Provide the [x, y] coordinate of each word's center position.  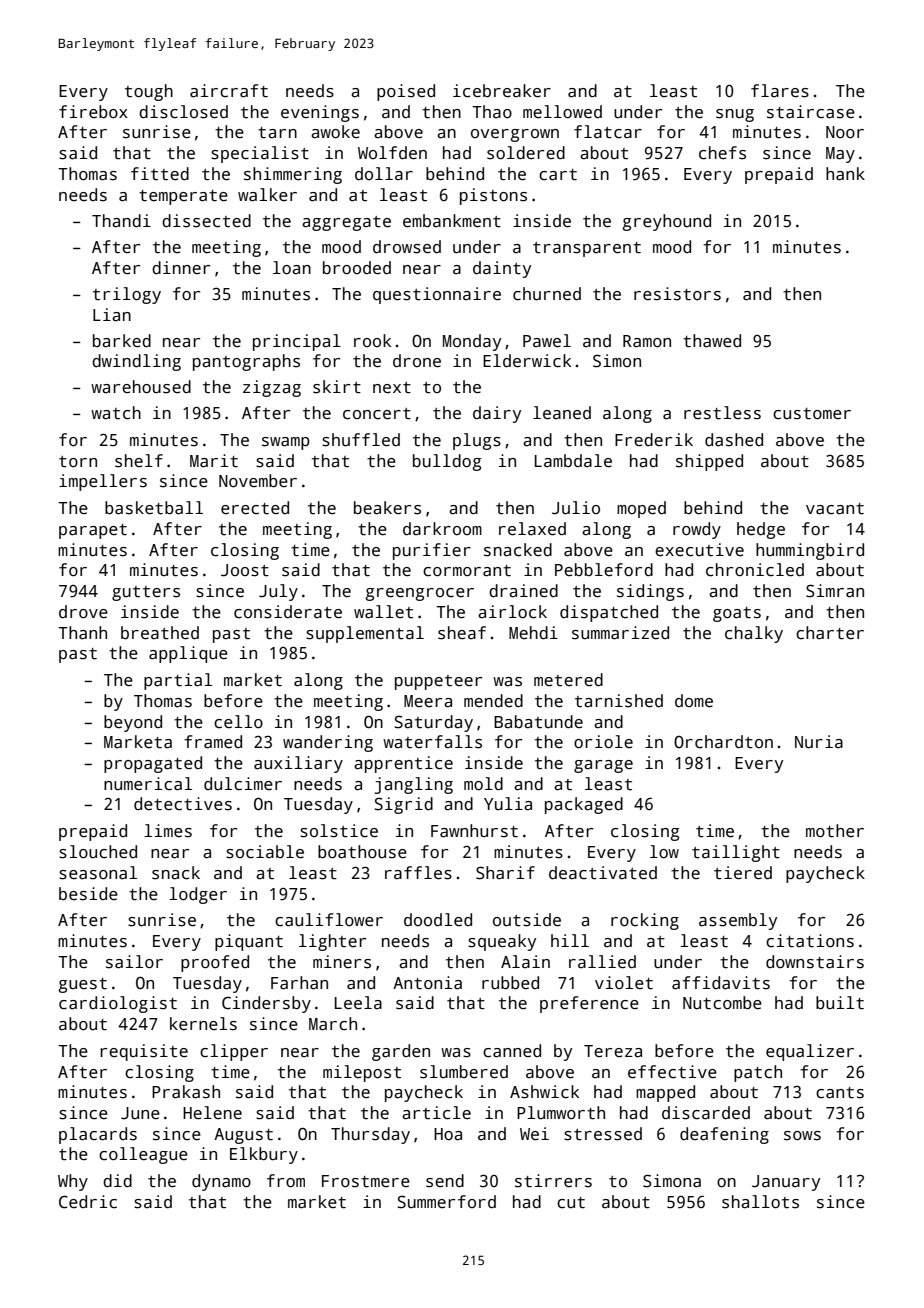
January [786, 1183]
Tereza [613, 1051]
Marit [214, 461]
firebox [93, 112]
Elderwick [527, 361]
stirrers [553, 1181]
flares [780, 91]
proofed [215, 963]
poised [406, 92]
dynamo [221, 1182]
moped [641, 509]
